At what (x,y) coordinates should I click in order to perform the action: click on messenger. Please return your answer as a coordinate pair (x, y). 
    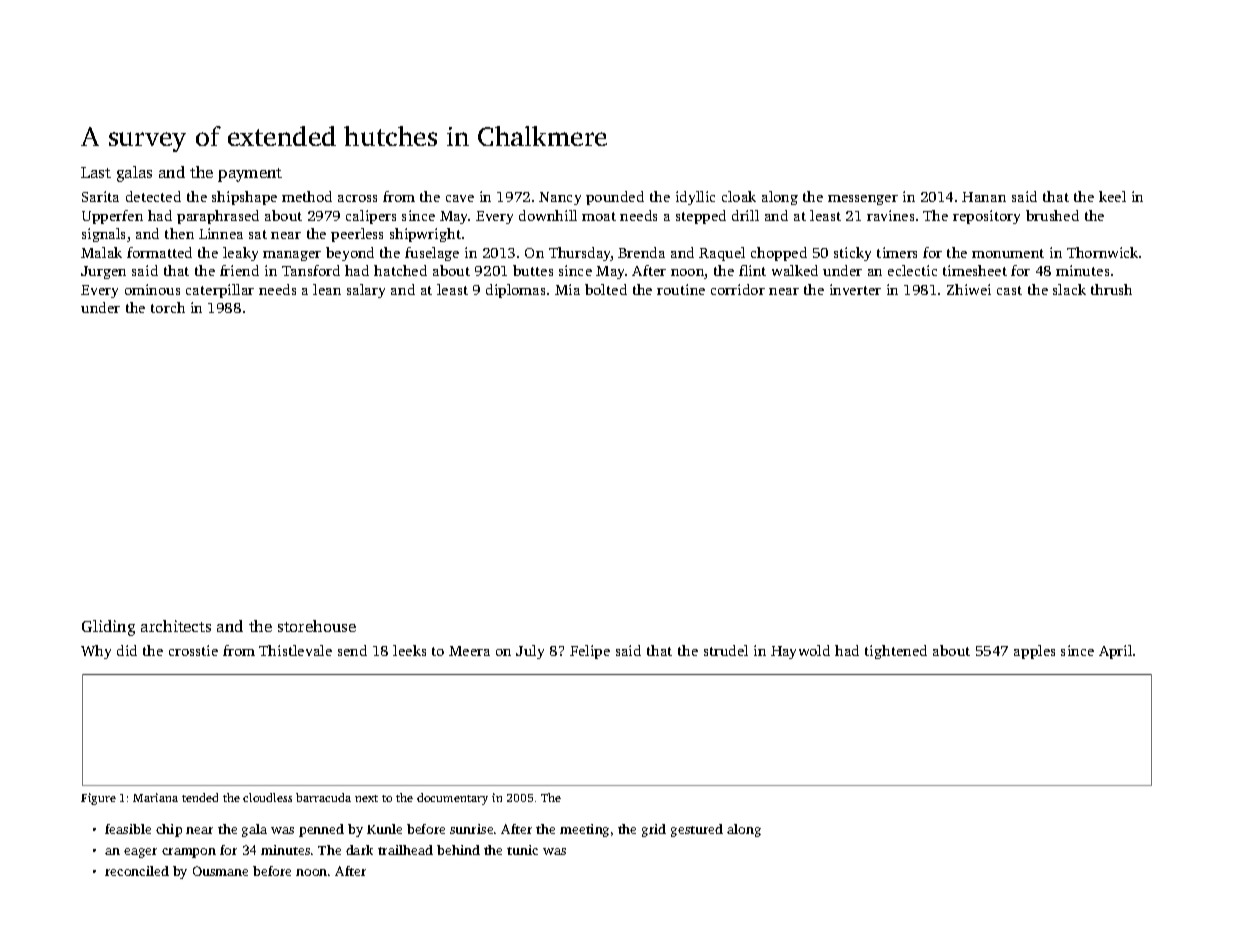
    Looking at the image, I should click on (863, 200).
